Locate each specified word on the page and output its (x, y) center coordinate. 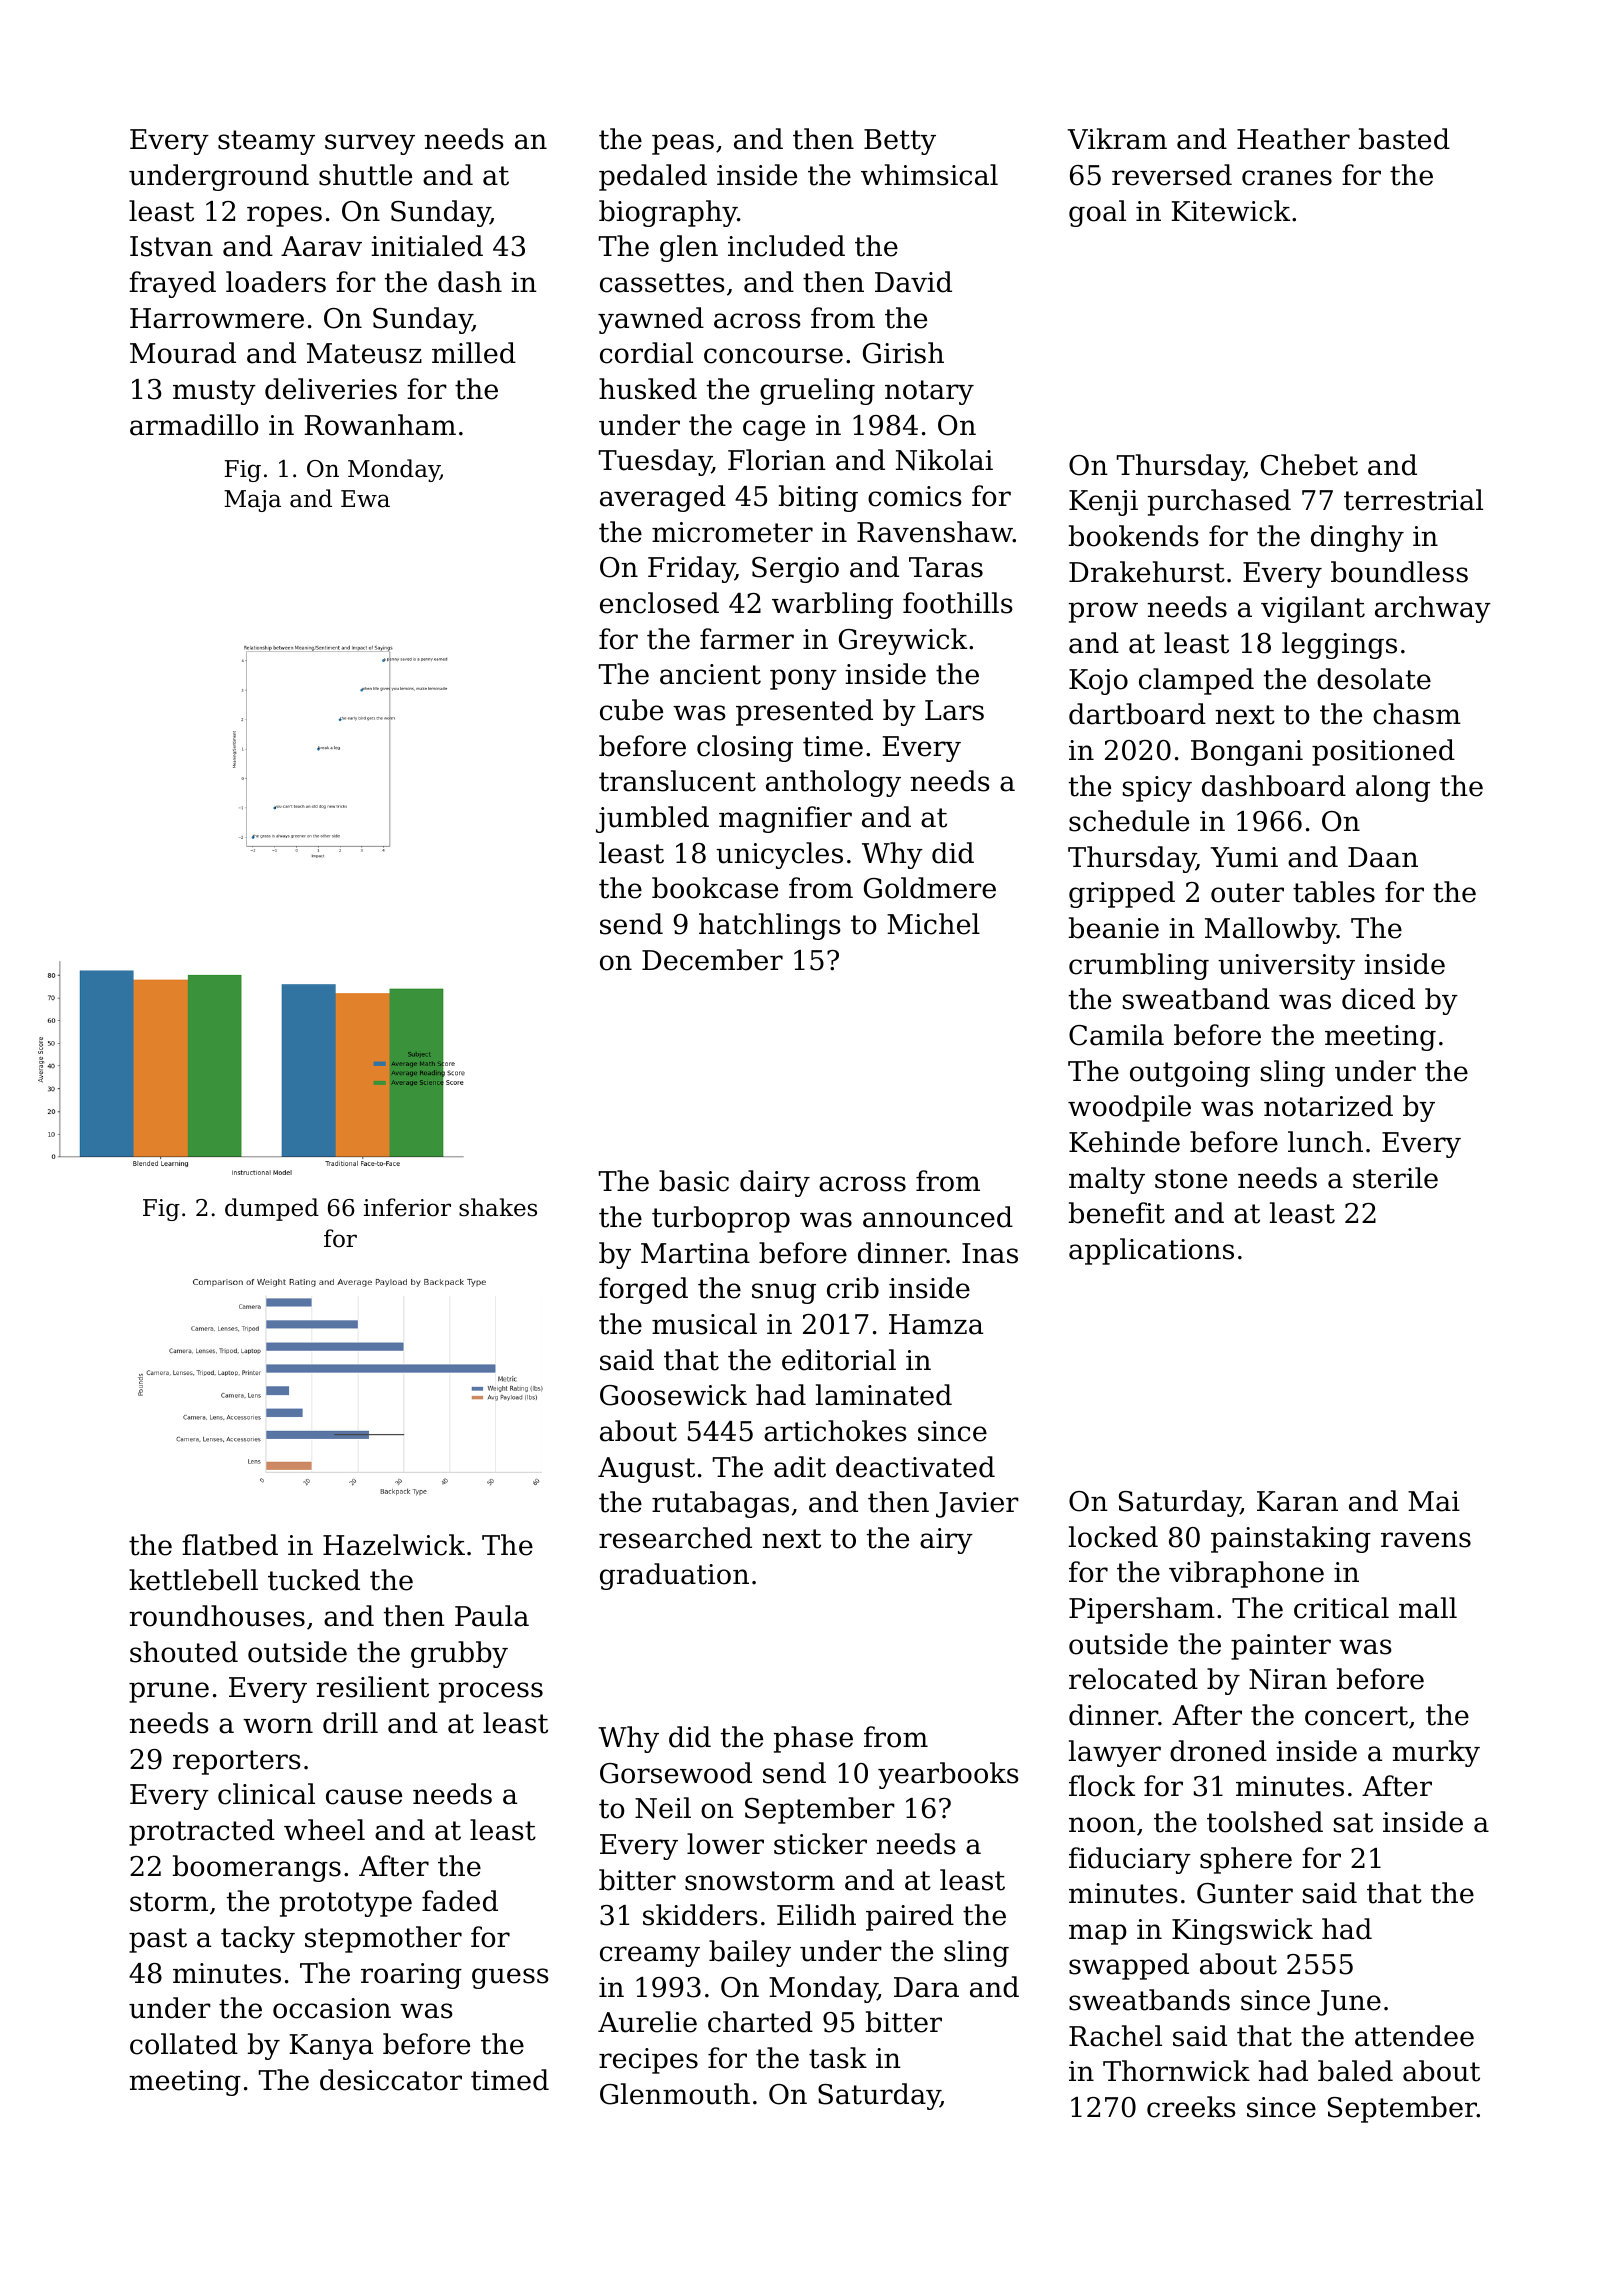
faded (460, 1901)
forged (643, 1290)
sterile (1395, 1178)
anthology (833, 783)
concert (1356, 1716)
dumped (272, 1209)
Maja (252, 501)
